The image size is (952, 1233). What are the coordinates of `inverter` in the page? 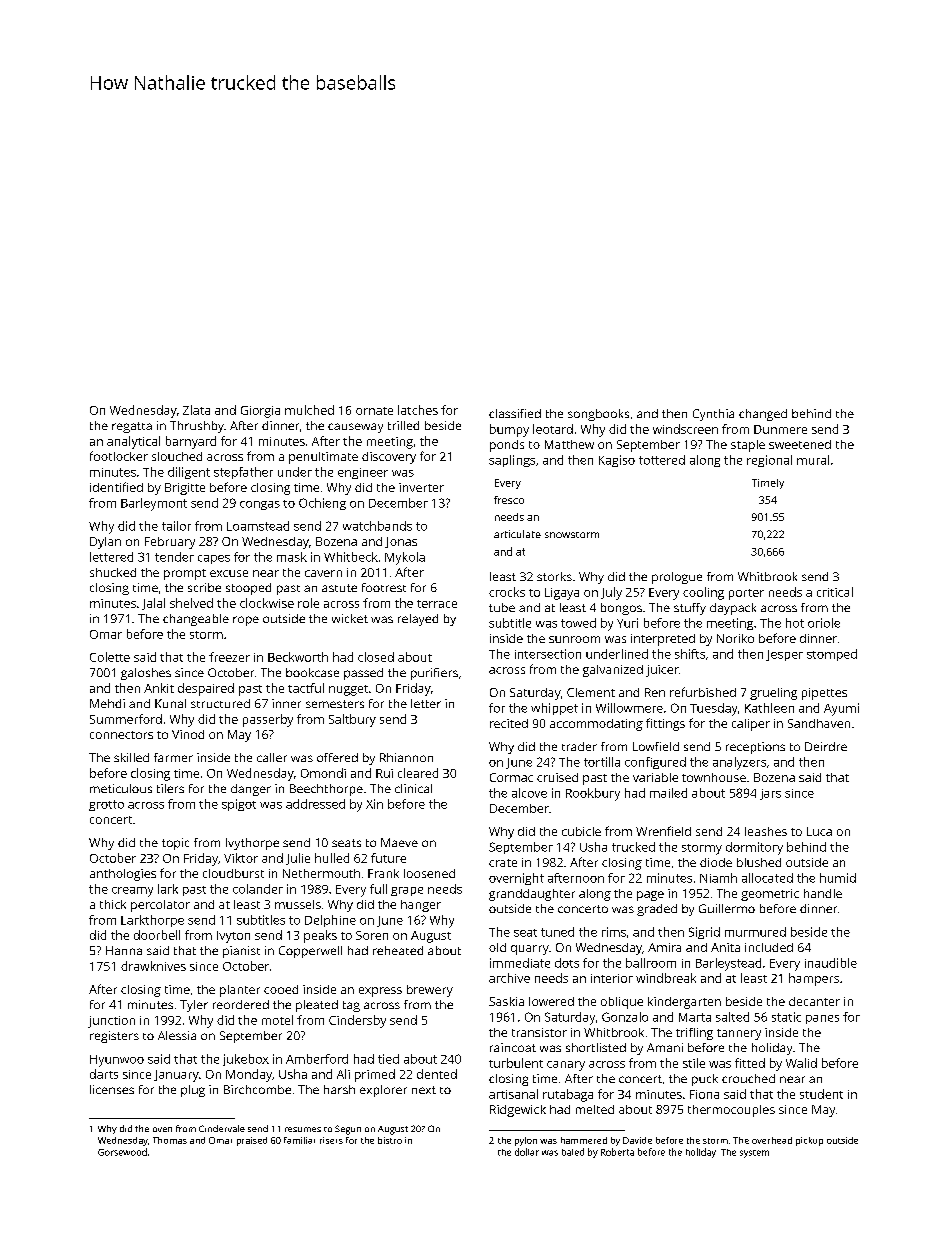 It's located at (421, 487).
